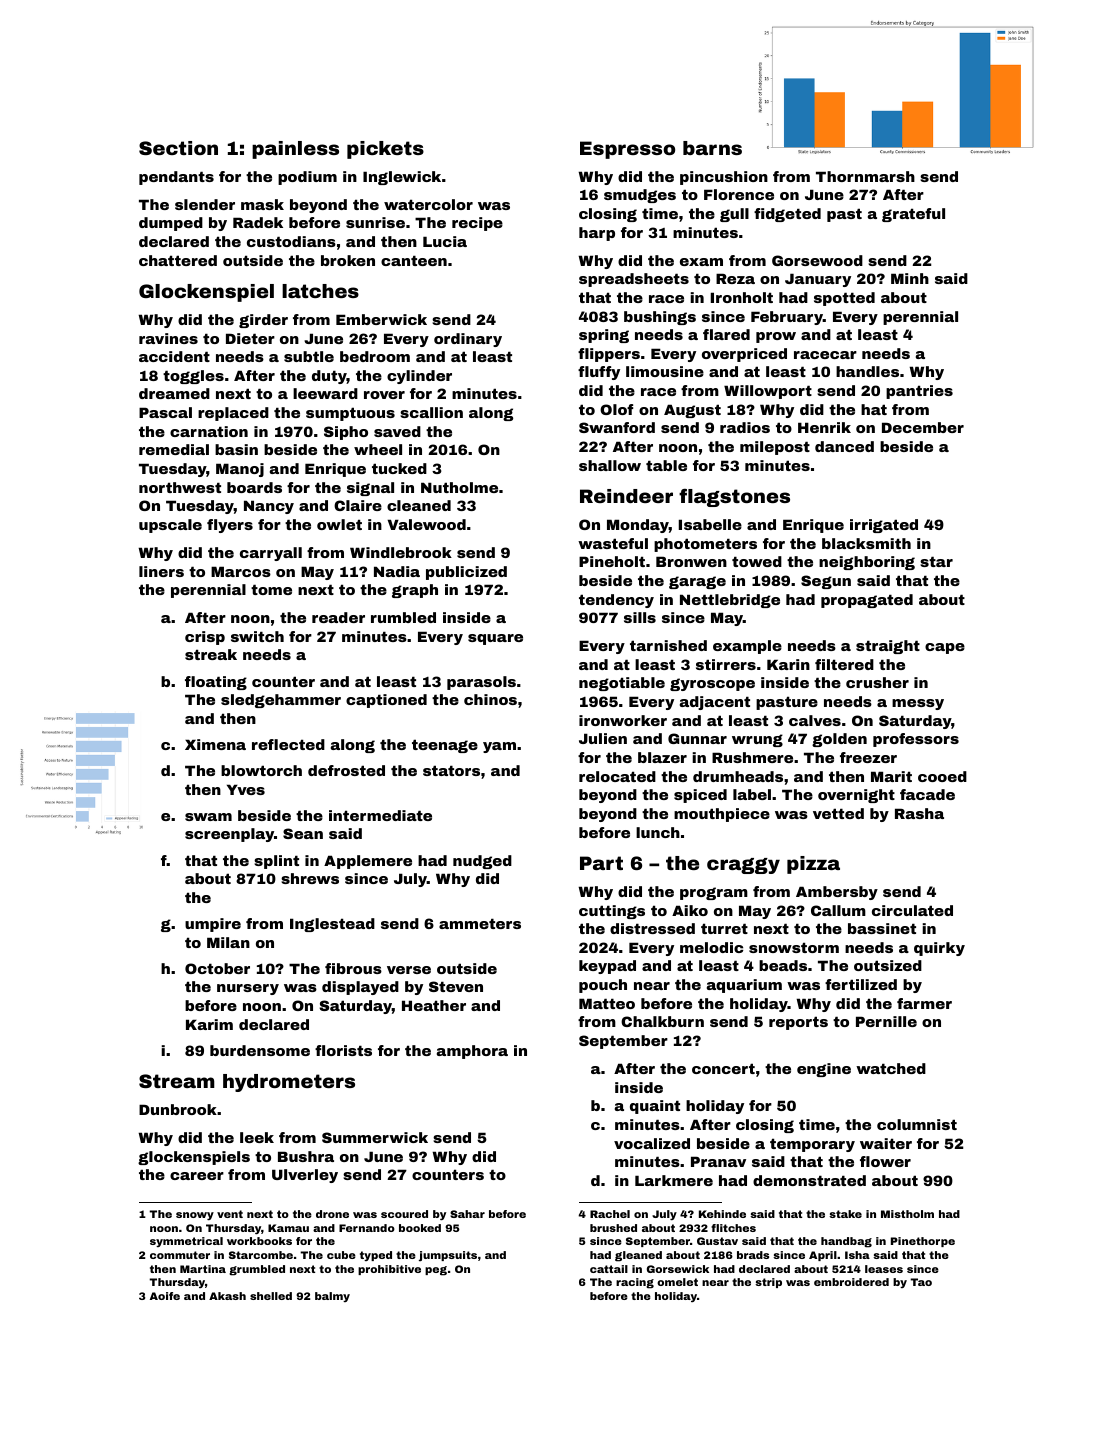  Describe the element at coordinates (209, 1024) in the page. I see `Karim` at that location.
